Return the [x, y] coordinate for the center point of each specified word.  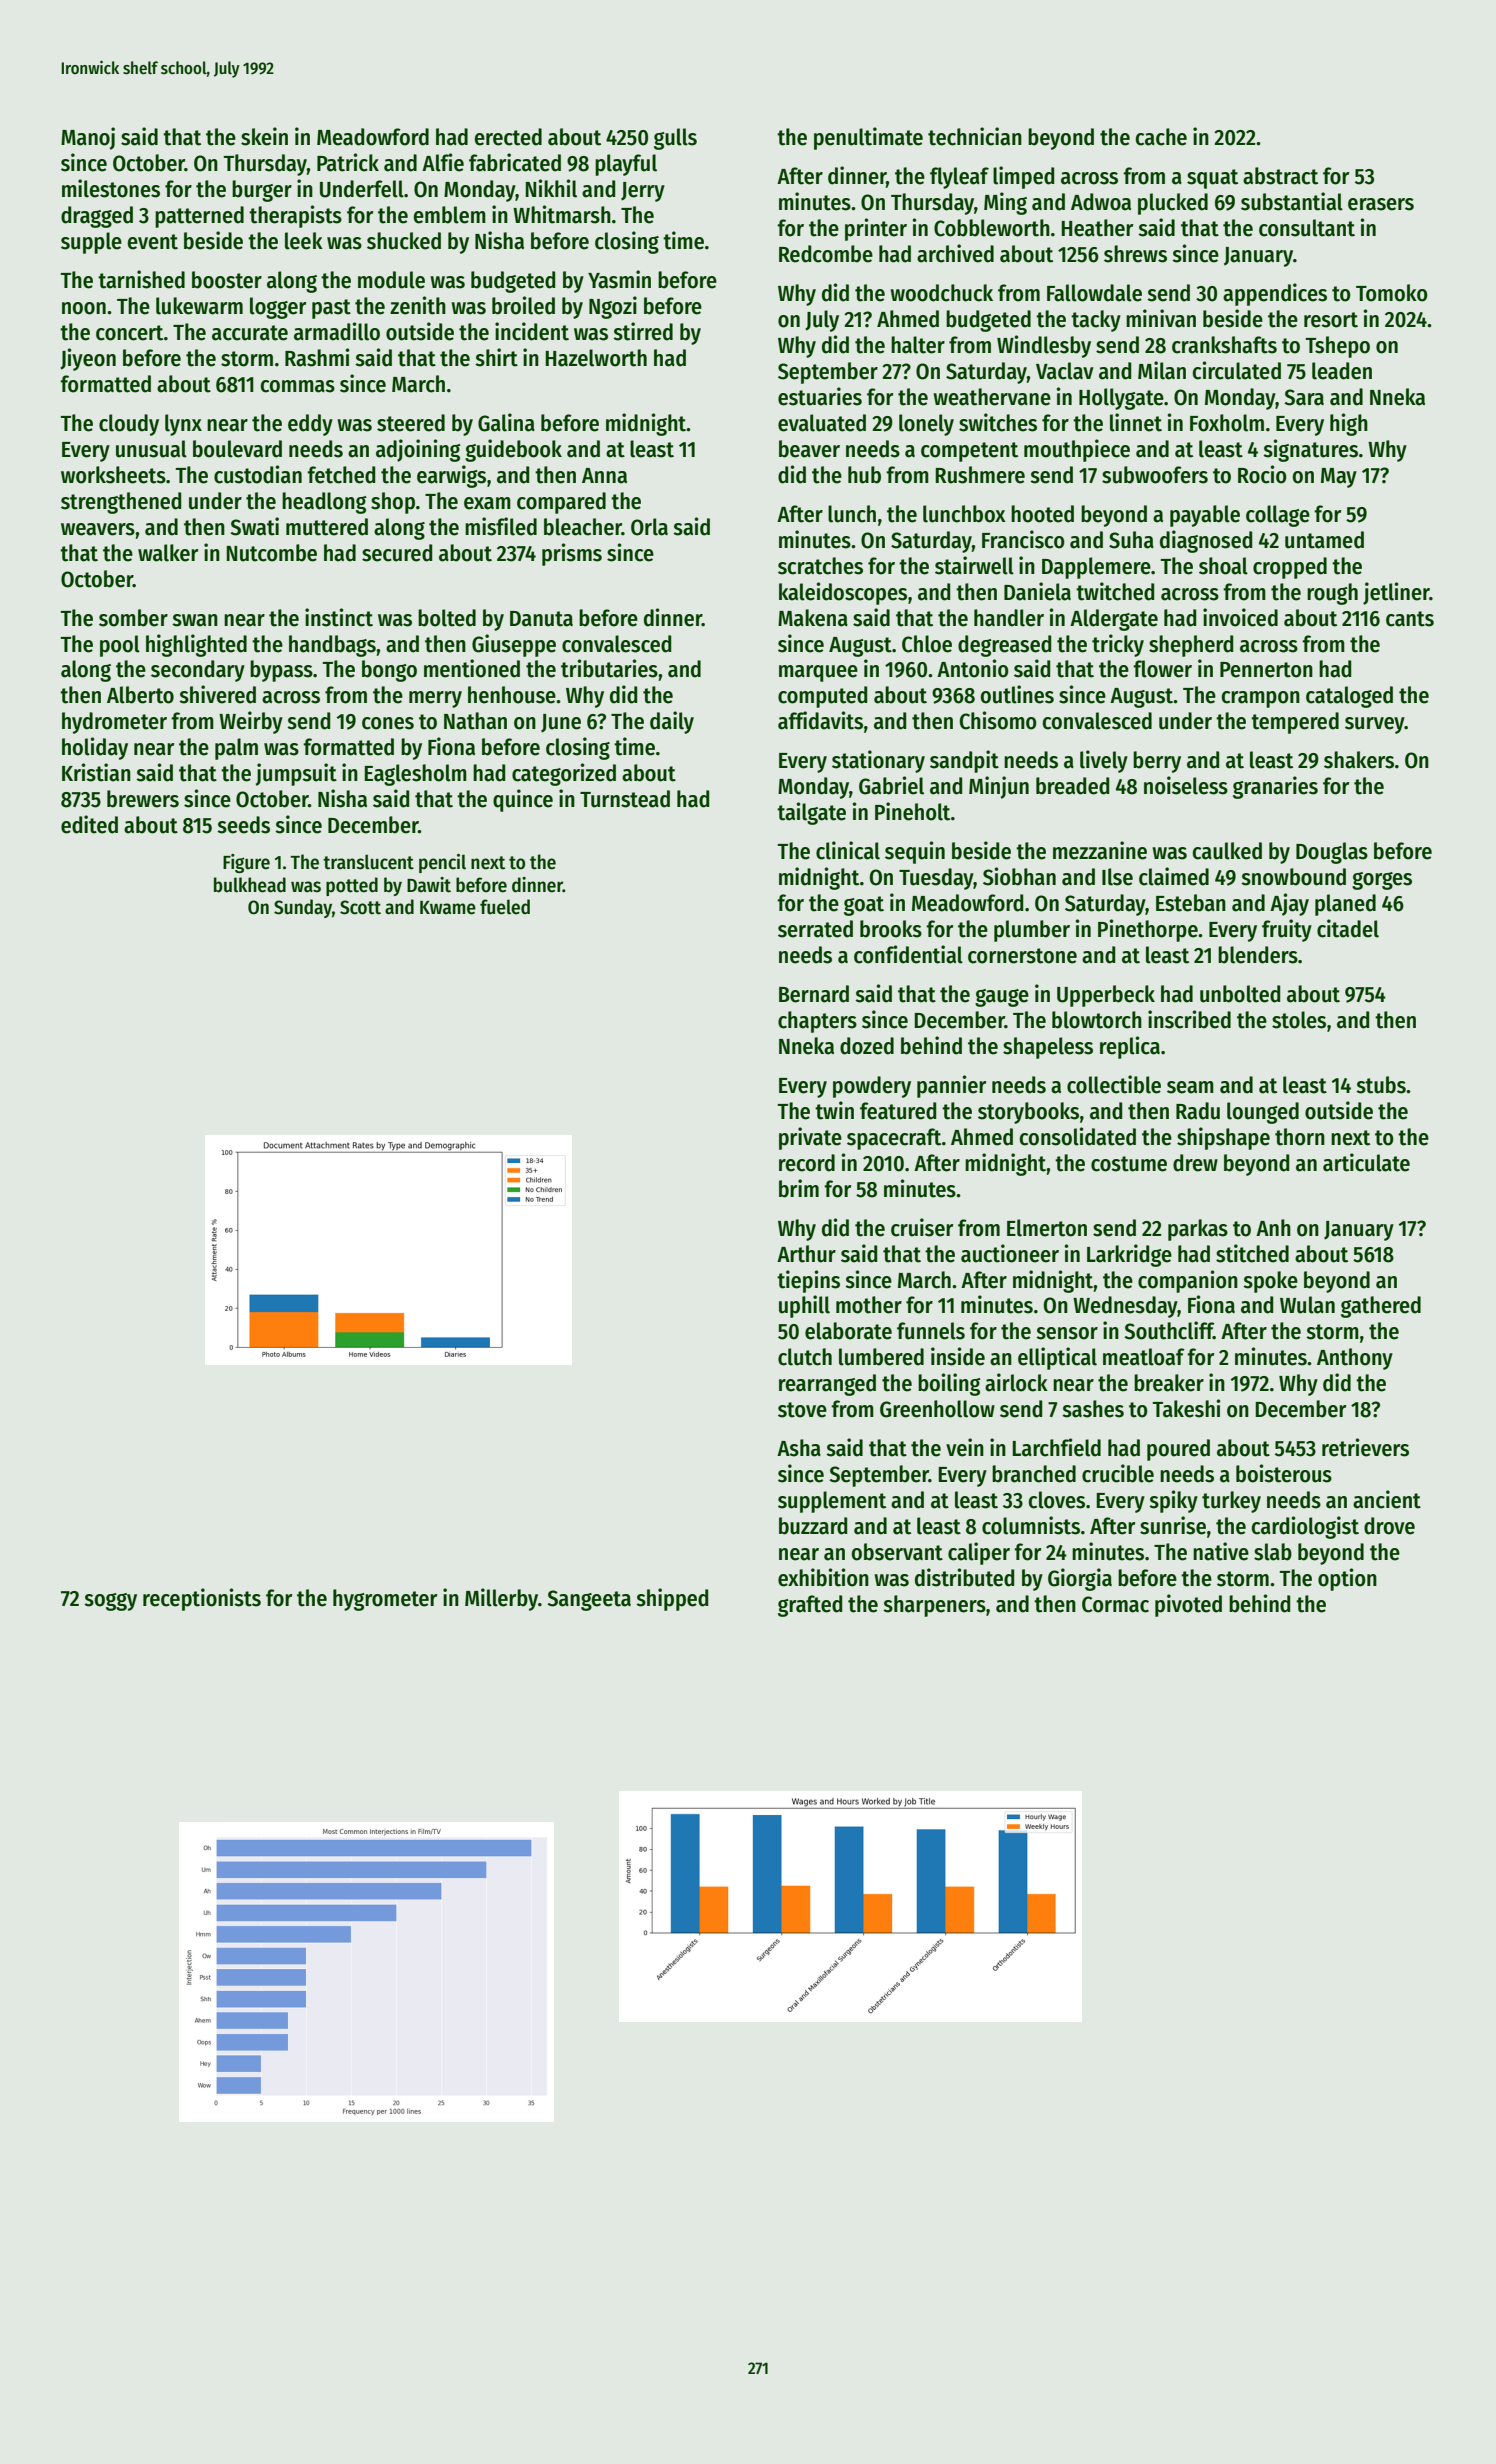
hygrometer [385, 1600]
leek [304, 241]
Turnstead [625, 799]
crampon [1261, 699]
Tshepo [1338, 347]
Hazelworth [596, 358]
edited [89, 824]
